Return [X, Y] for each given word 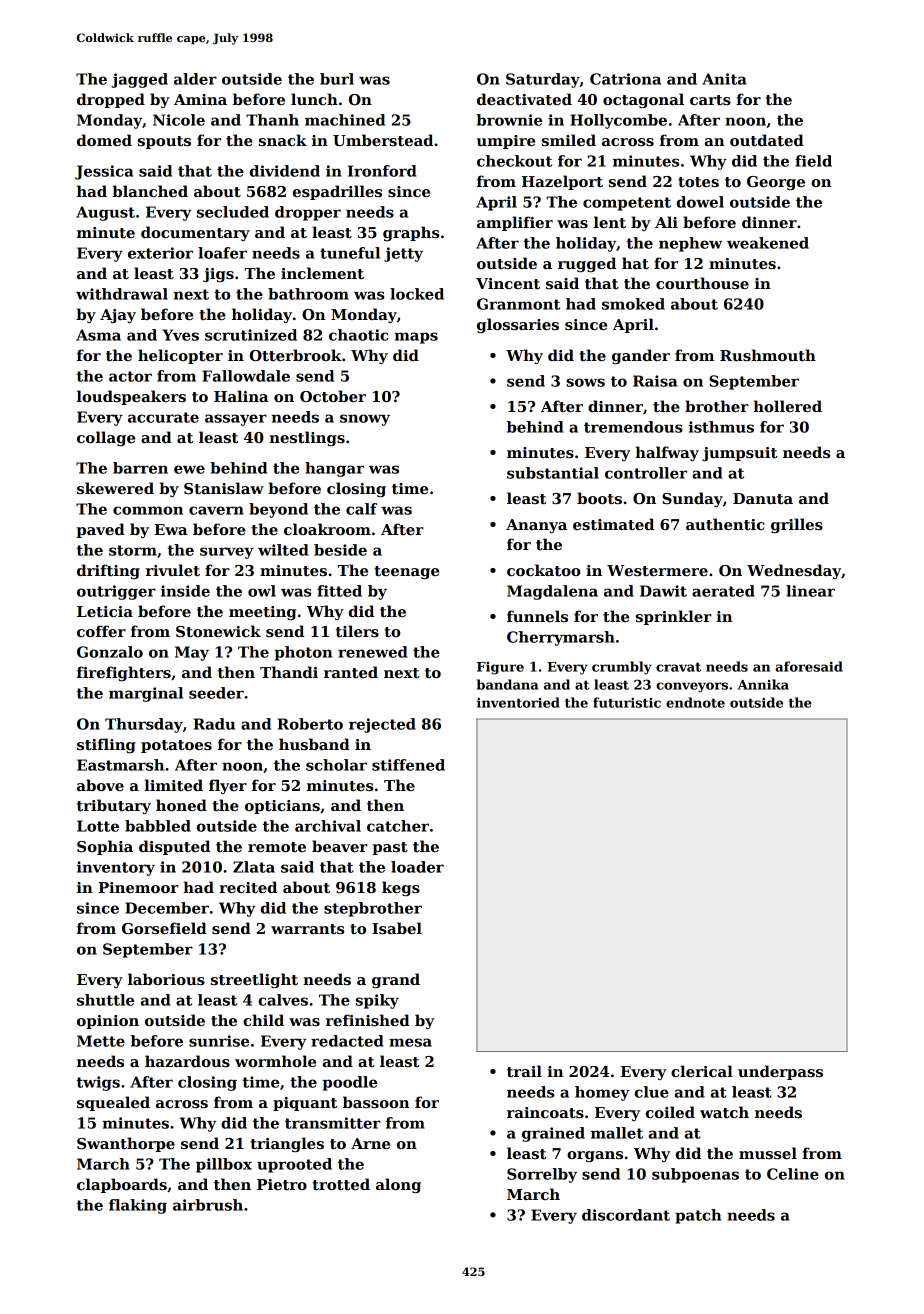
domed [104, 140]
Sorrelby [542, 1175]
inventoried [518, 702]
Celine [793, 1174]
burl [337, 79]
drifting [108, 571]
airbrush [208, 1205]
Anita [724, 79]
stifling [106, 745]
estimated [613, 524]
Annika [763, 684]
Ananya [536, 526]
